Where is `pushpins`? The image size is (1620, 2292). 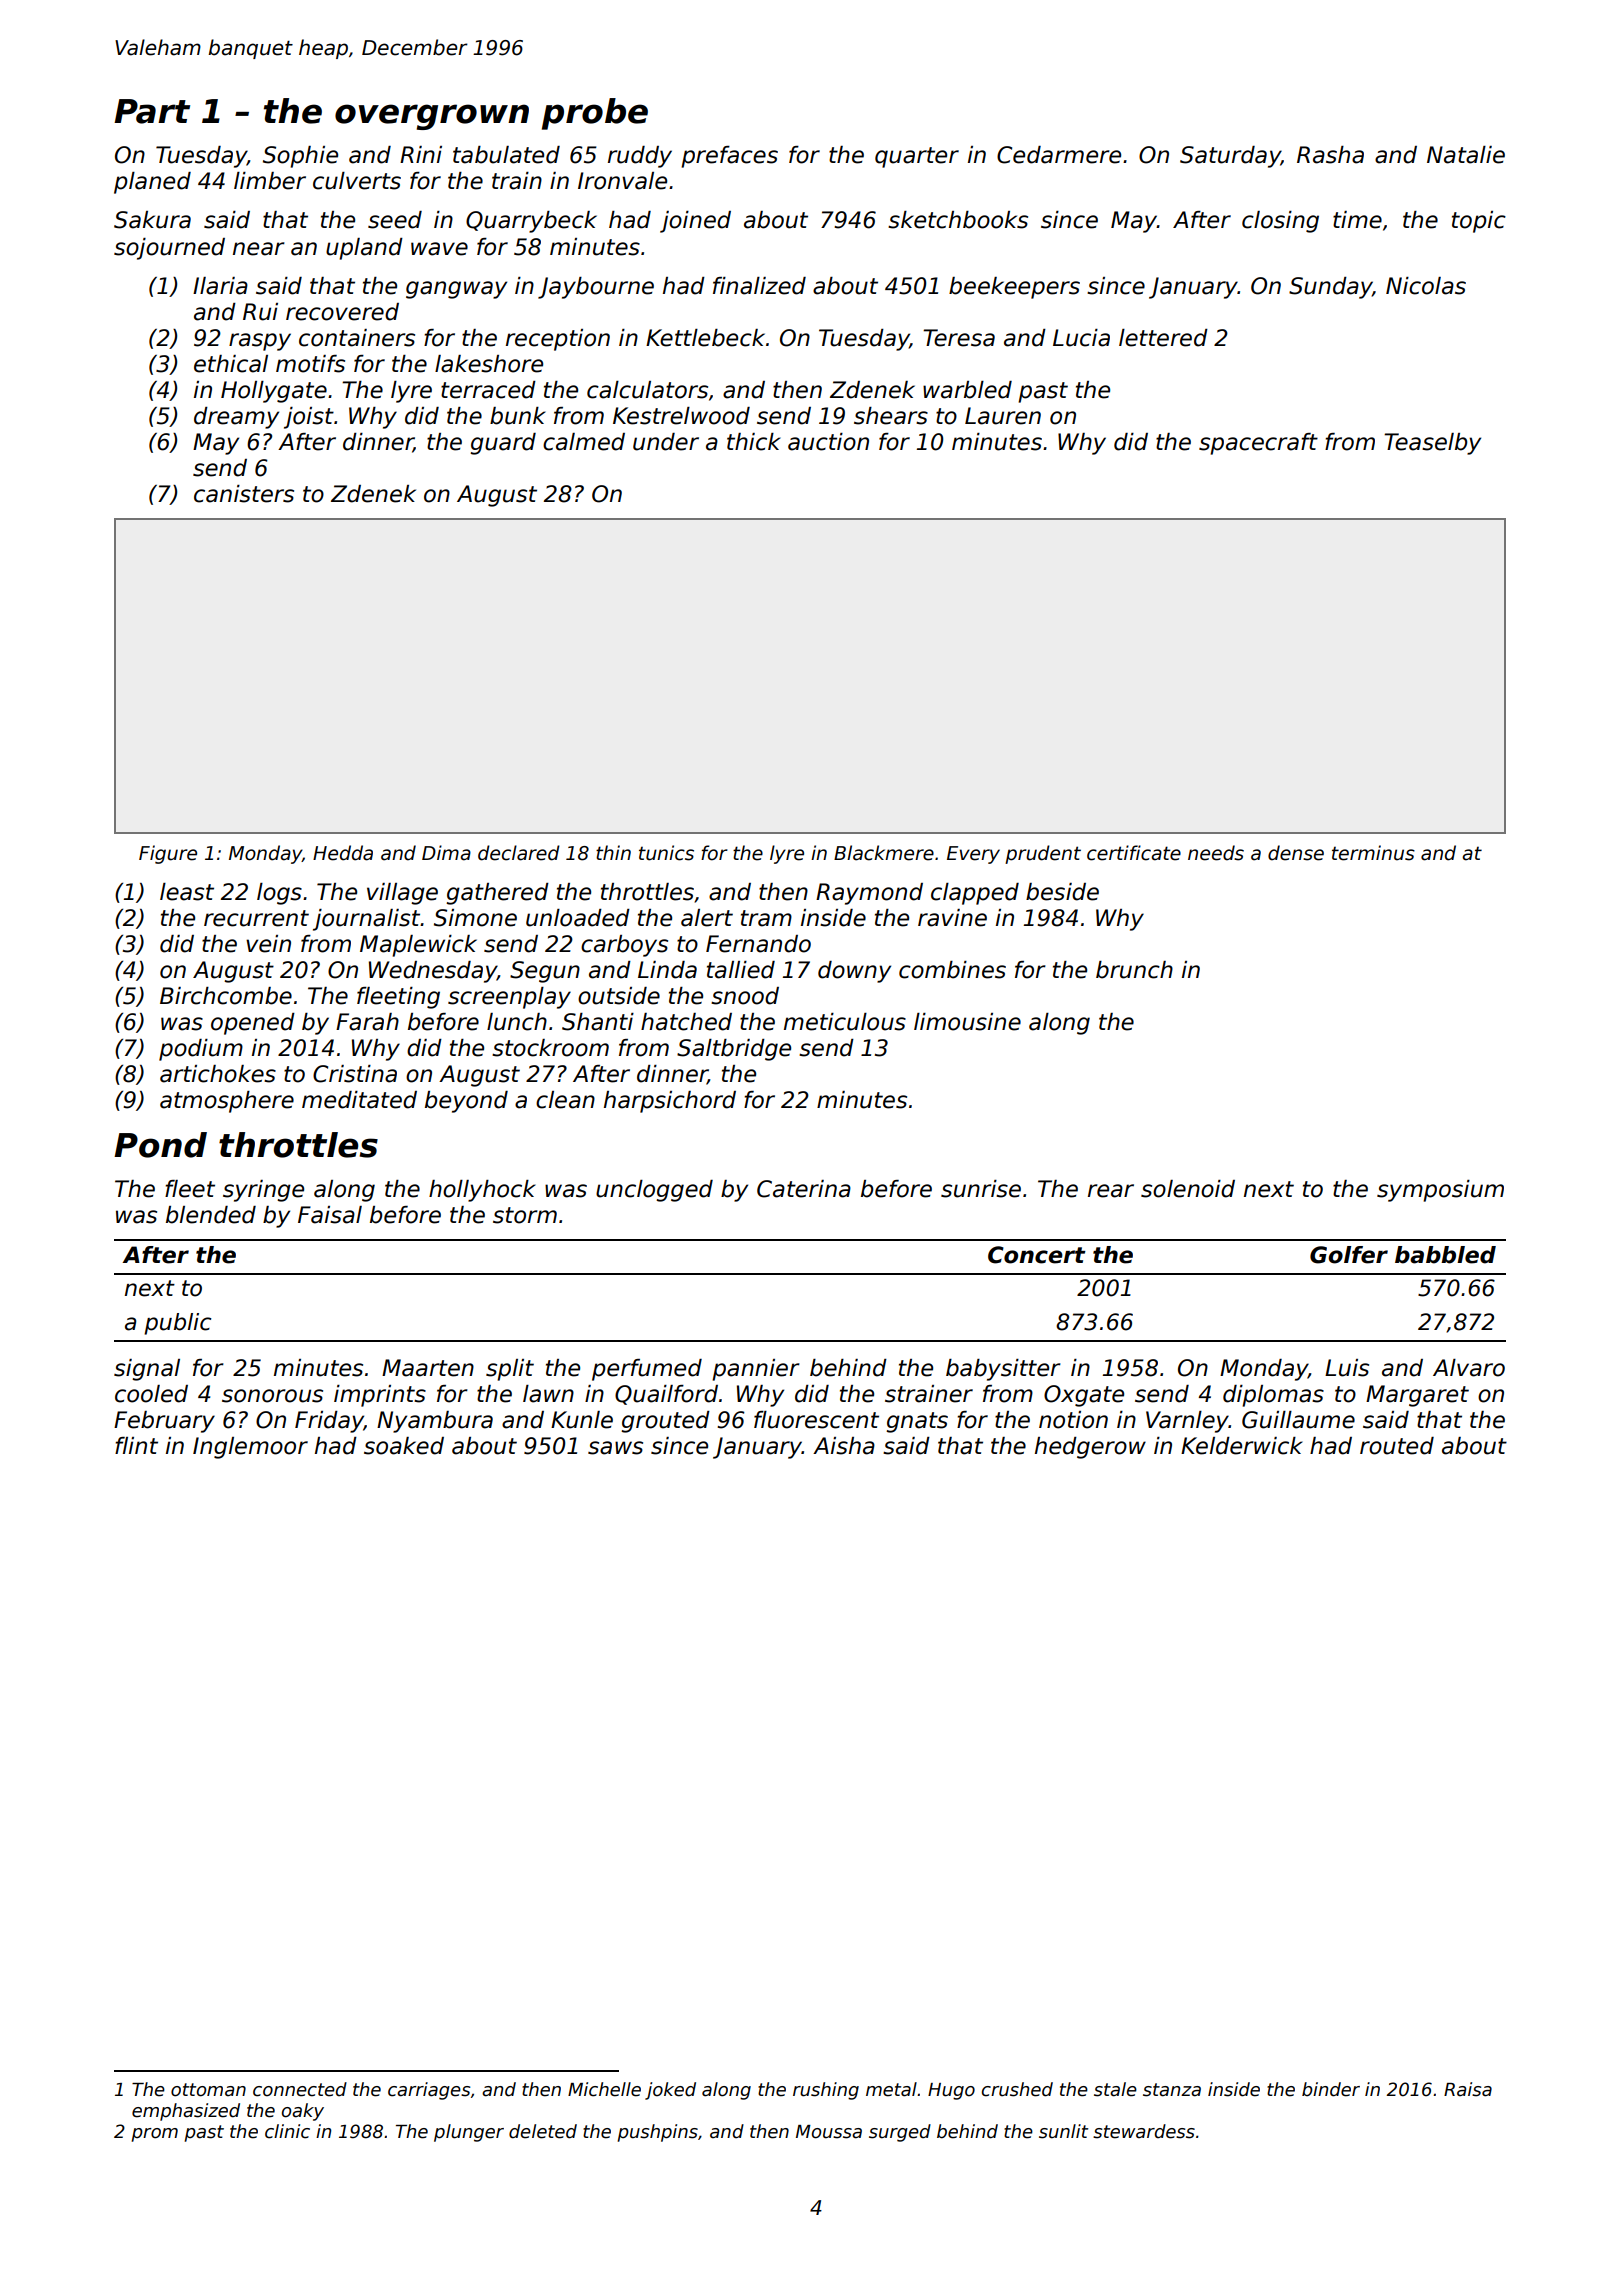 pushpins is located at coordinates (658, 2133).
